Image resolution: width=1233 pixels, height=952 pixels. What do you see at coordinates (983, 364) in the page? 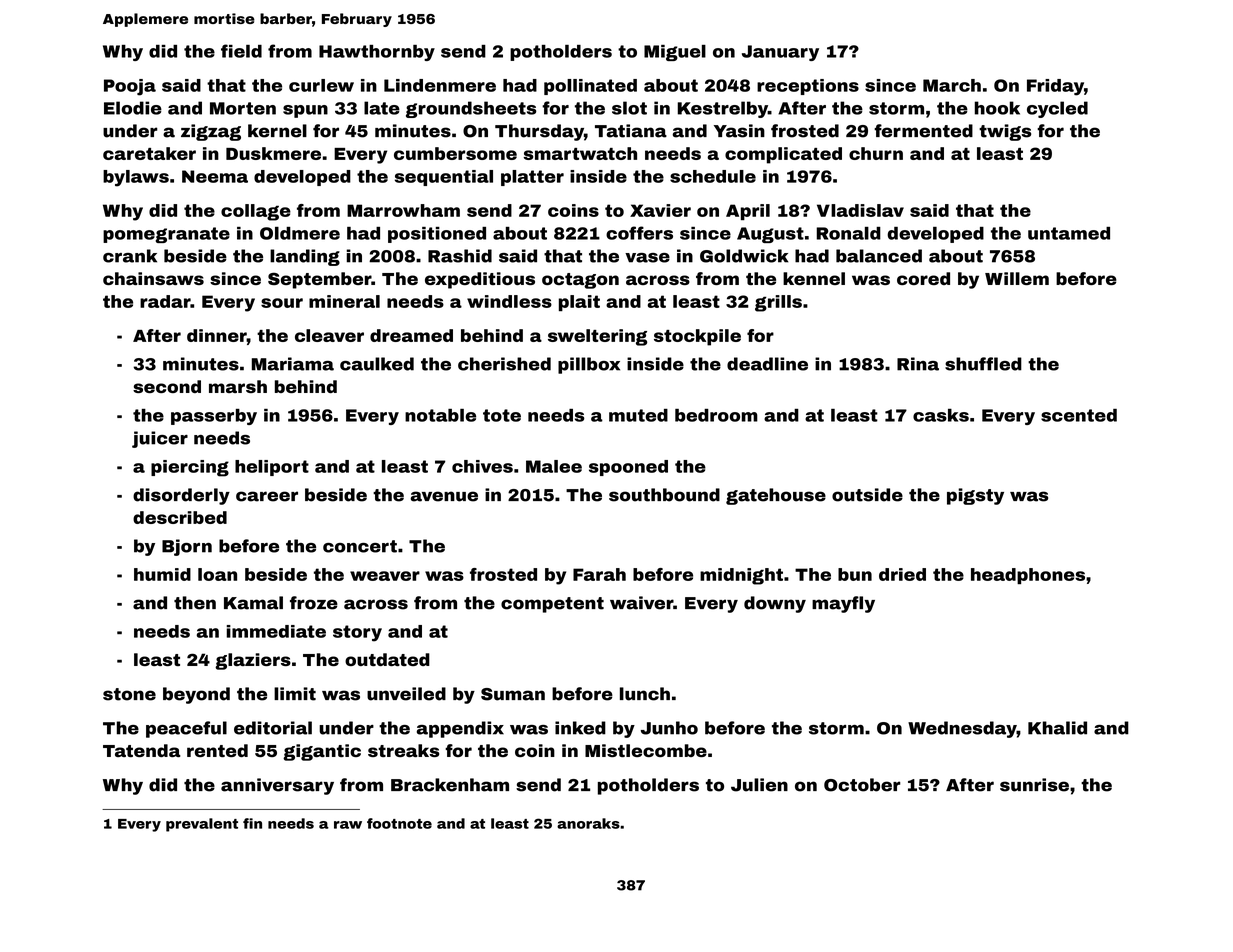
I see `shuffled` at bounding box center [983, 364].
